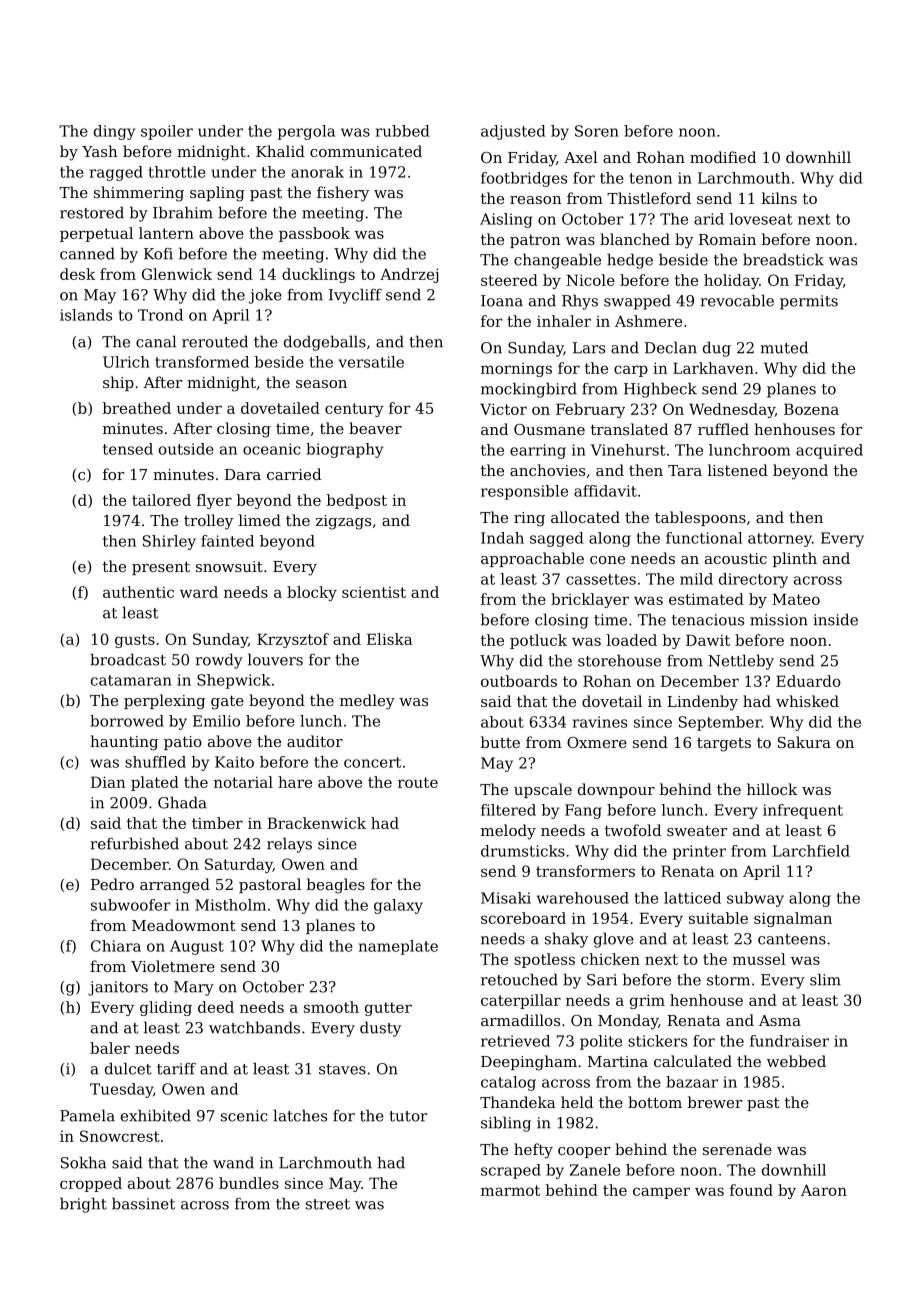  What do you see at coordinates (403, 131) in the image?
I see `rubbed` at bounding box center [403, 131].
